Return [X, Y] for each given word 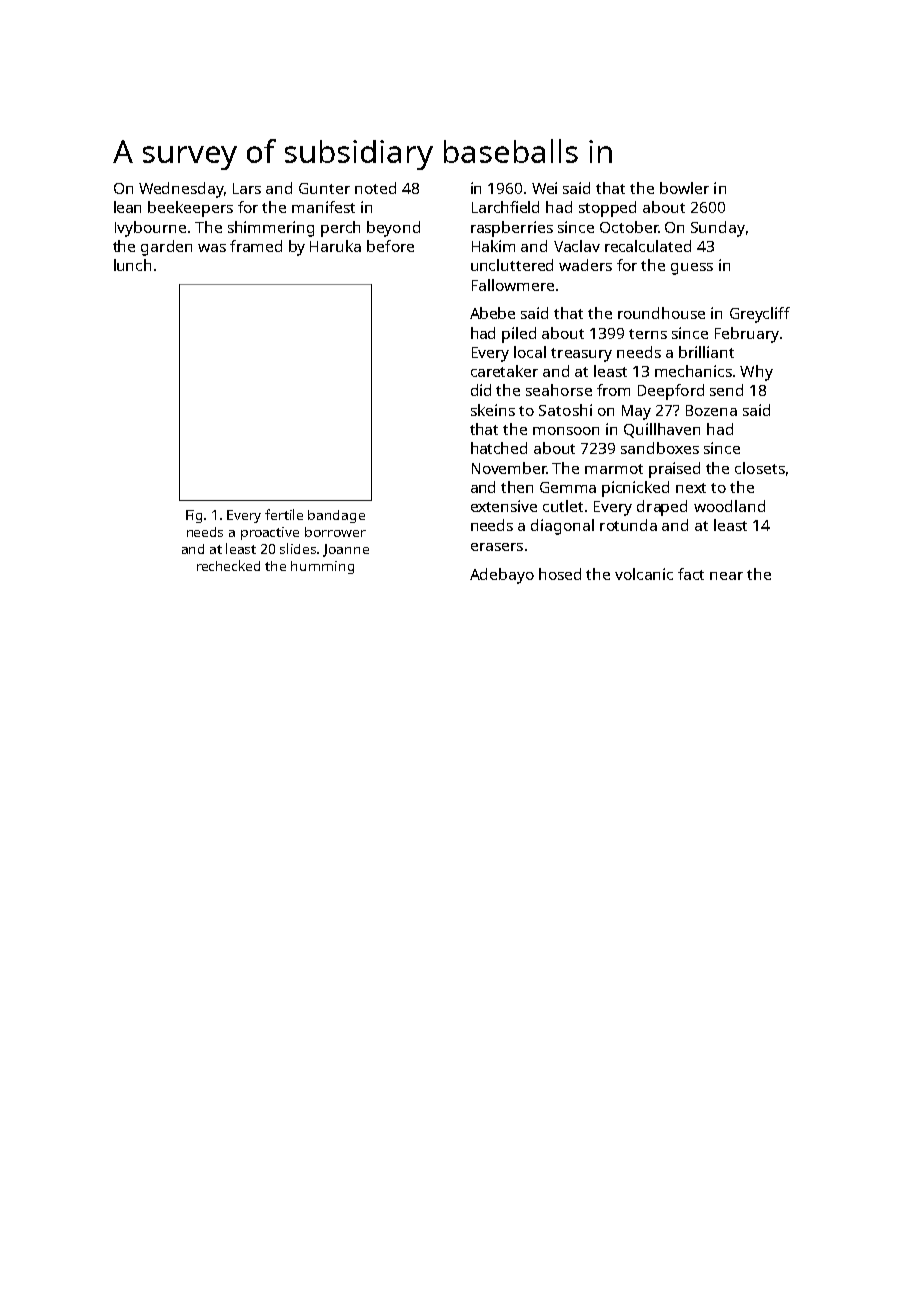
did [481, 390]
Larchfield [505, 207]
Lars [247, 188]
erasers [497, 547]
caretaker [504, 371]
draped [662, 508]
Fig [194, 516]
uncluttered [512, 265]
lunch [132, 265]
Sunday [718, 229]
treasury [581, 355]
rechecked [228, 565]
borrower [335, 532]
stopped [607, 209]
